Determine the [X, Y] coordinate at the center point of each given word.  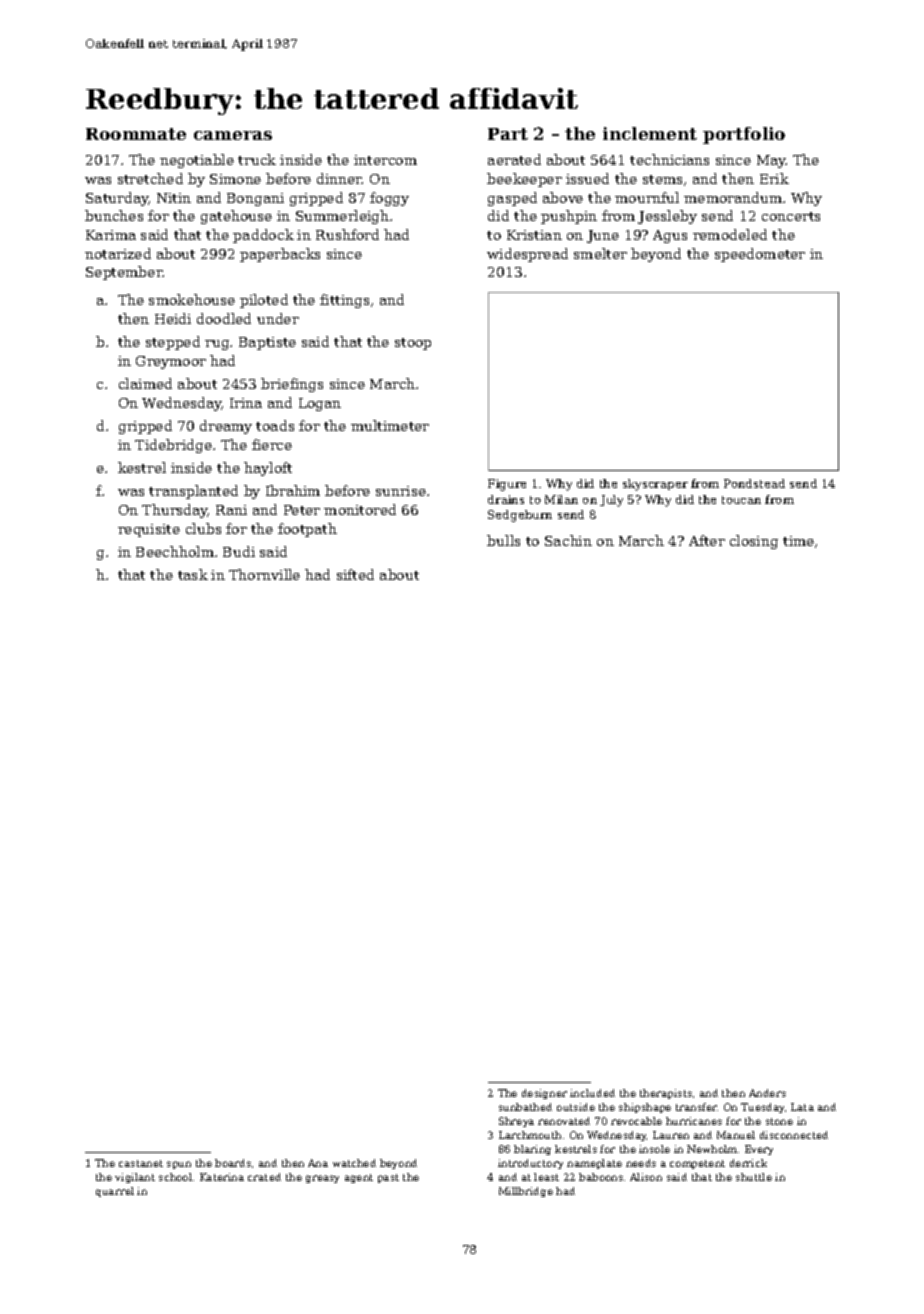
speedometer [760, 255]
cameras [233, 135]
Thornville [264, 574]
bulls [503, 540]
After [707, 540]
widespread [527, 255]
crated [264, 1177]
